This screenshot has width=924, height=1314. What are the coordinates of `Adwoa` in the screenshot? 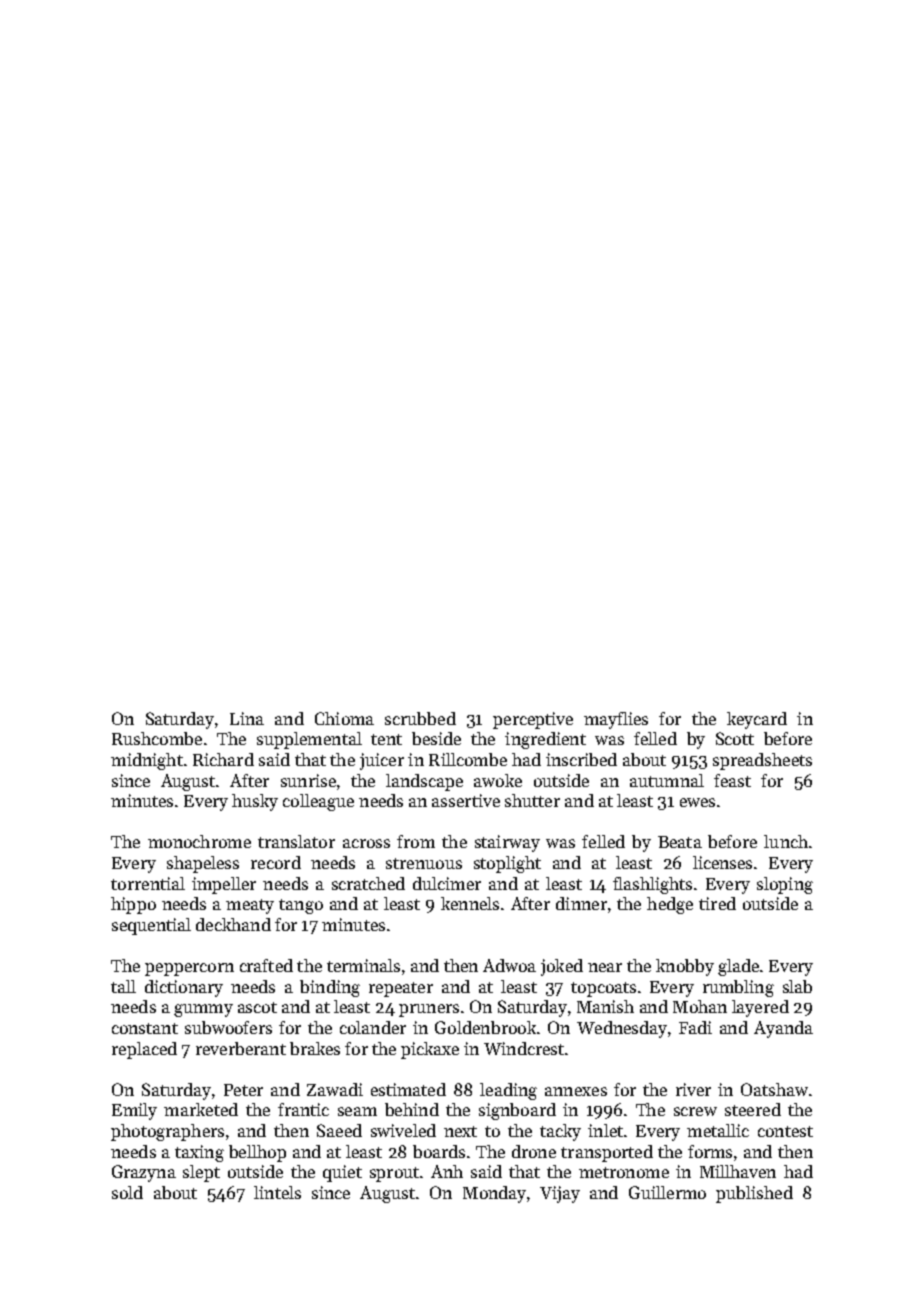 It's located at (509, 965).
